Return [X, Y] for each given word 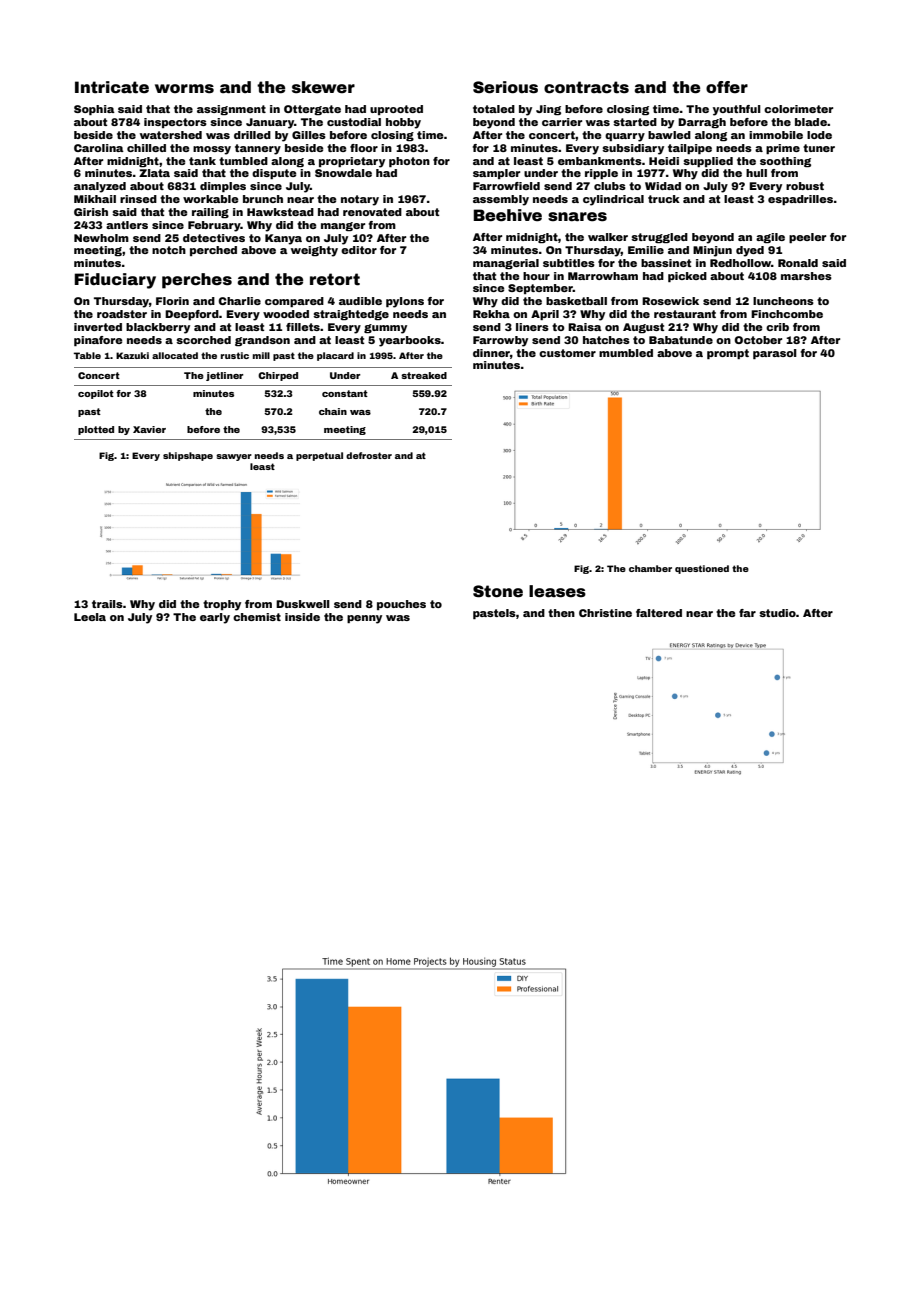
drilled [252, 135]
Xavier [149, 429]
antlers [127, 225]
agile [770, 238]
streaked [424, 375]
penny [364, 619]
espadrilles [800, 200]
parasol [775, 354]
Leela [90, 617]
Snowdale [343, 173]
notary [360, 200]
